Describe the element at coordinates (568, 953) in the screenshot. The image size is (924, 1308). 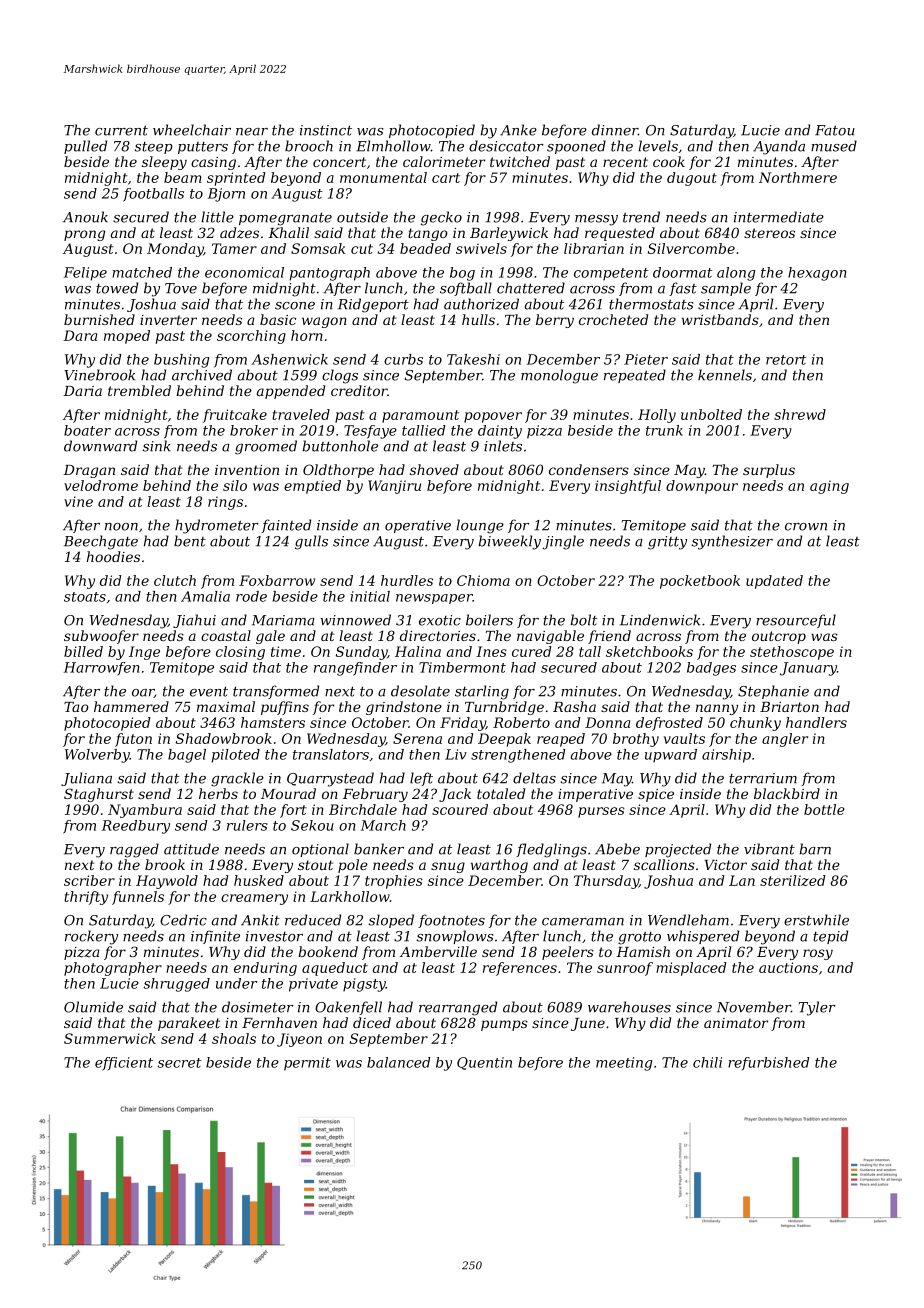
I see `peelers` at that location.
